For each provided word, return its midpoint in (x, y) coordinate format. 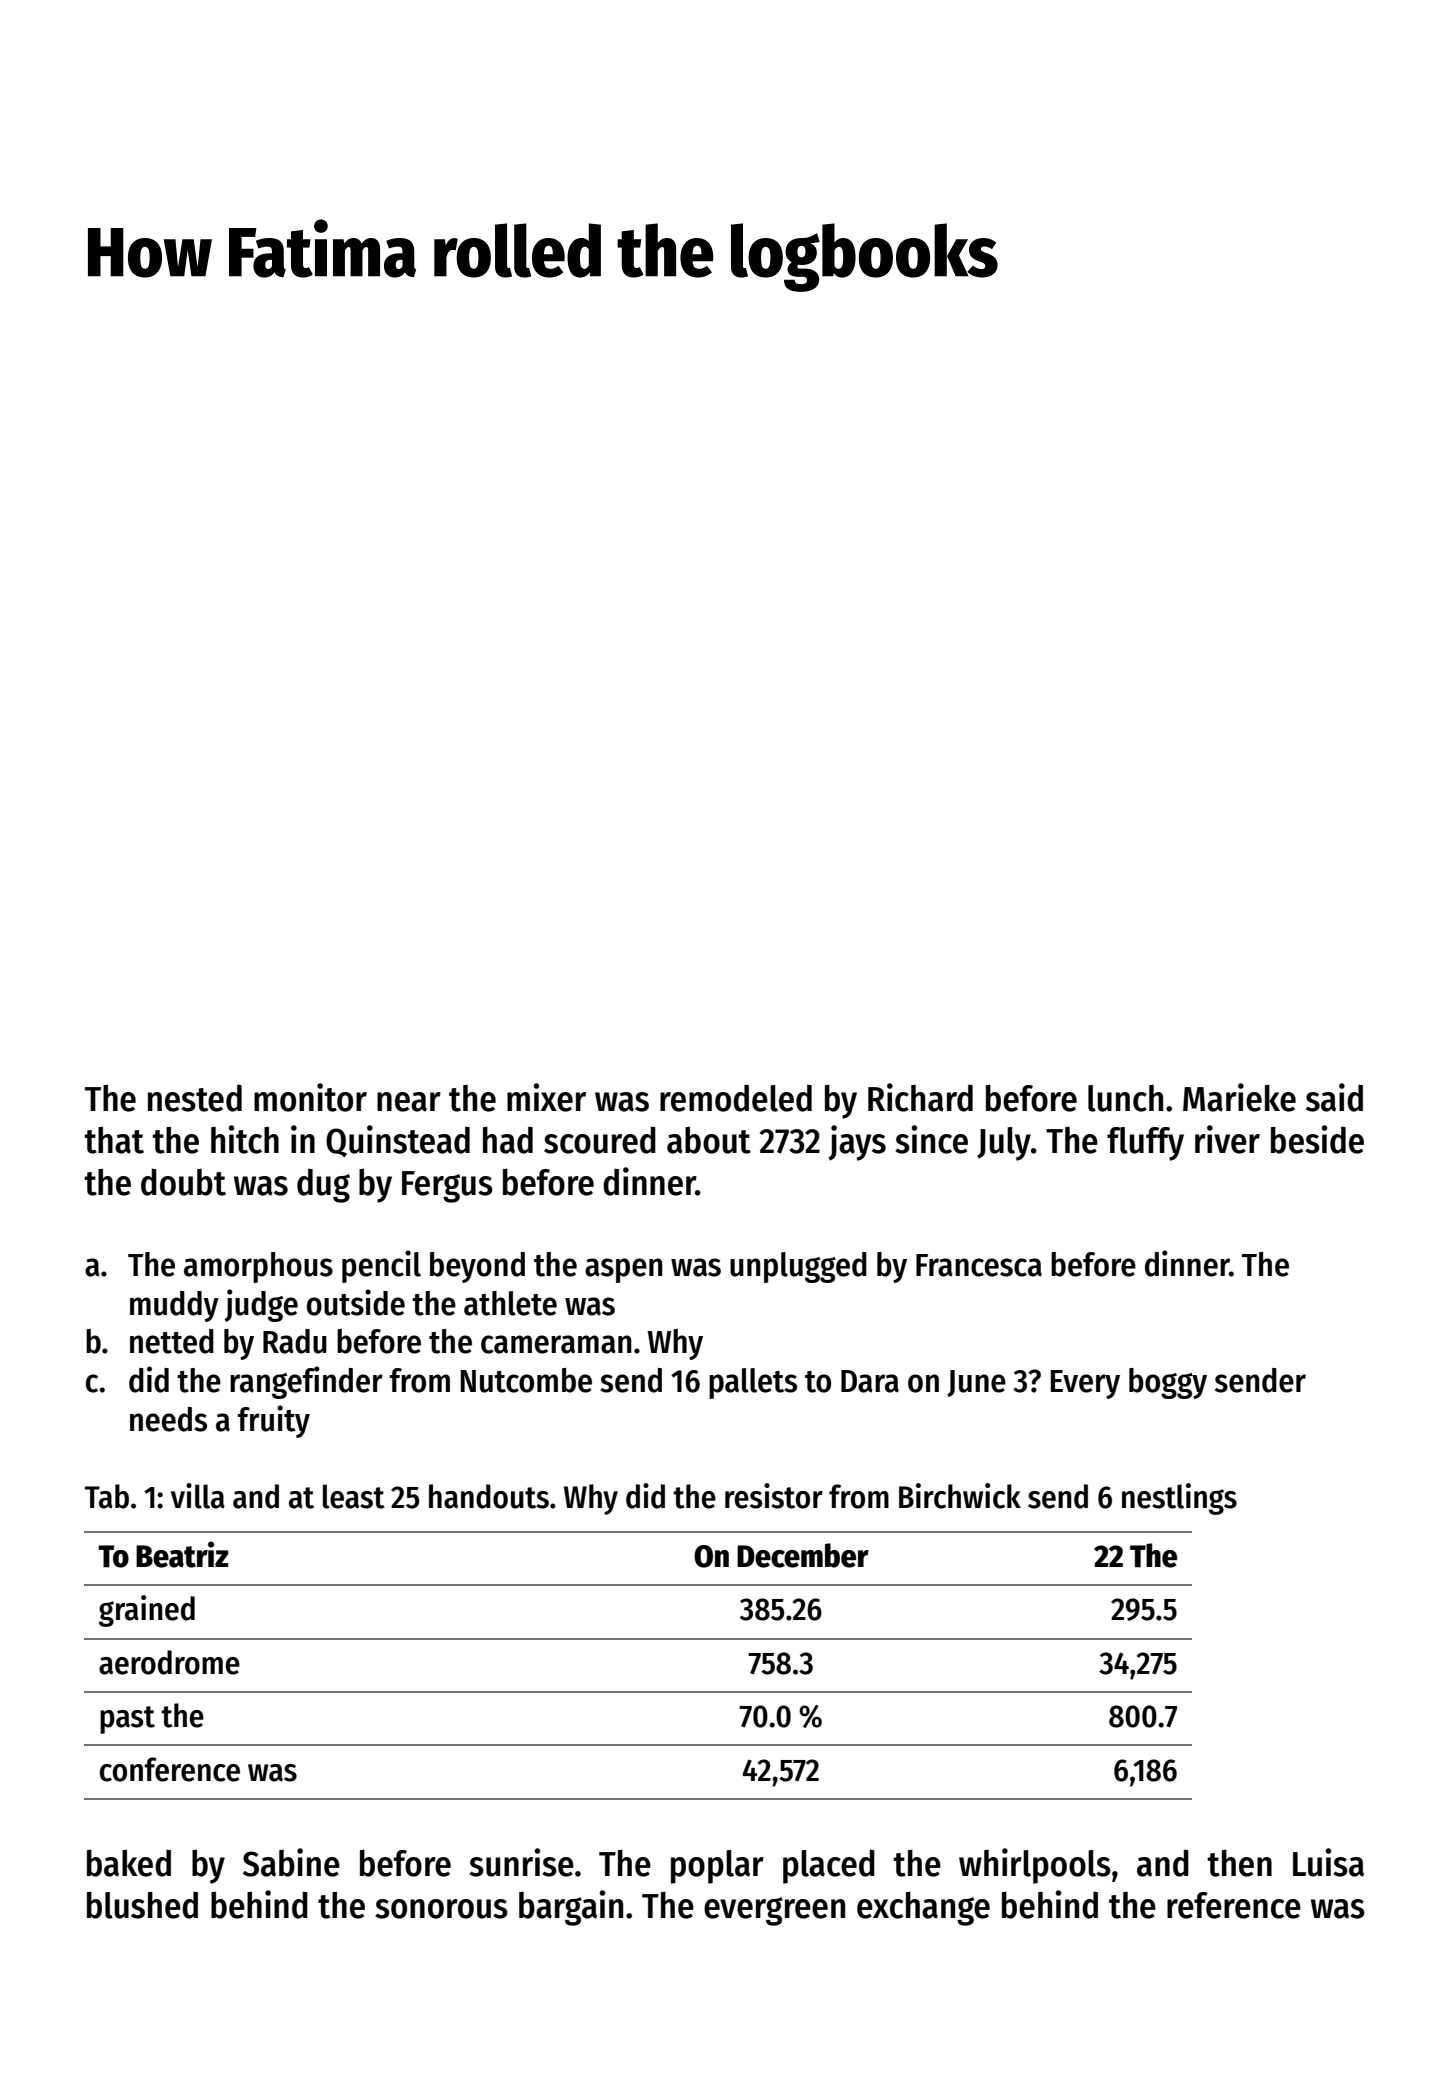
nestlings (1179, 1499)
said (1334, 1097)
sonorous (441, 1909)
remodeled (736, 1098)
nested (195, 1098)
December (803, 1555)
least (354, 1496)
